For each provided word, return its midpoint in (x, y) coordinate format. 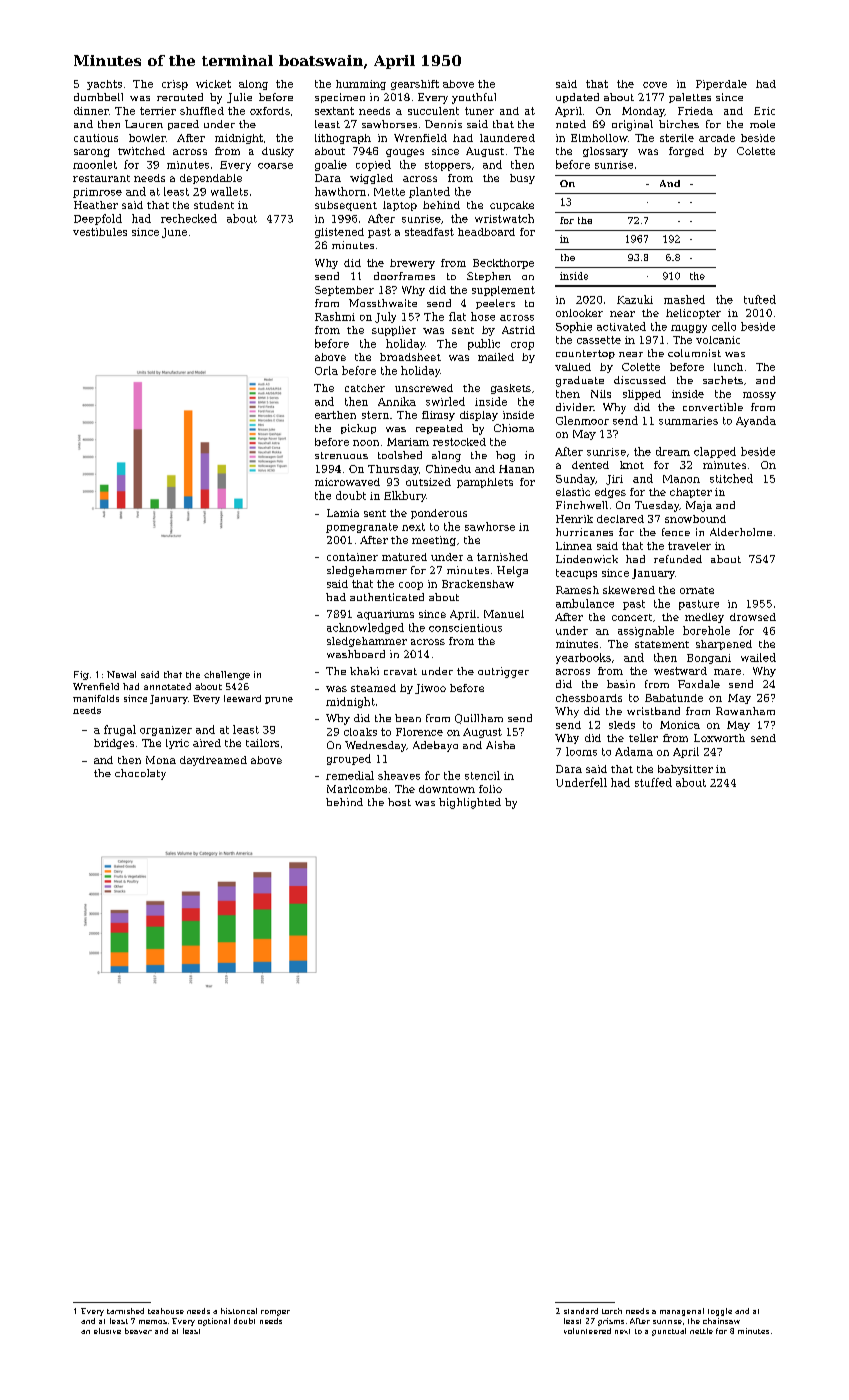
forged (686, 152)
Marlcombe (357, 789)
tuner (479, 111)
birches (679, 124)
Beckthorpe (503, 264)
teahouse (166, 1311)
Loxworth (719, 738)
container (352, 557)
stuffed (653, 782)
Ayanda (756, 421)
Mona (161, 760)
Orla (326, 370)
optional (214, 1322)
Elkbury (405, 496)
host (399, 802)
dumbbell (98, 97)
